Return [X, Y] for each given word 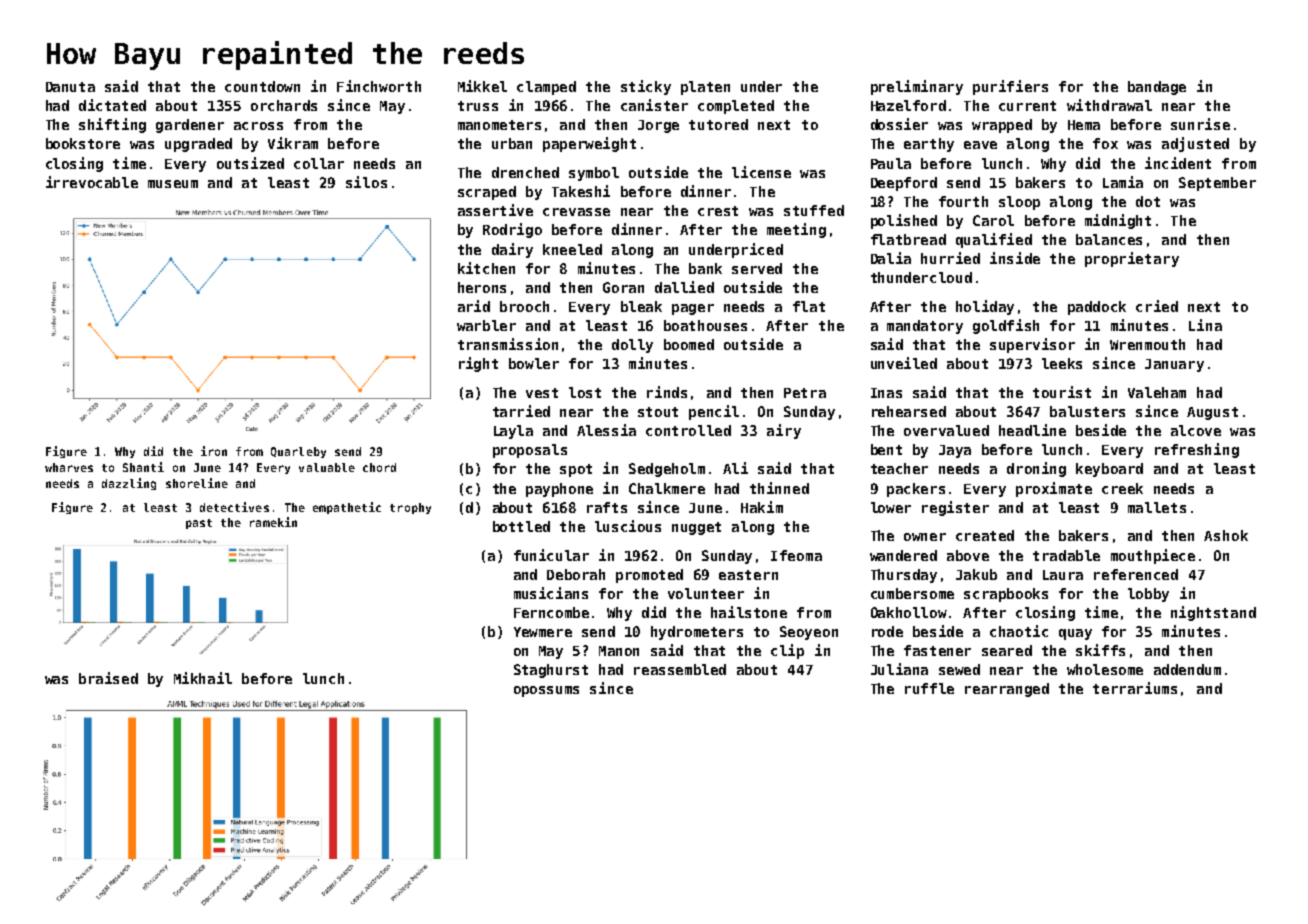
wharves [69, 467]
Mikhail [203, 678]
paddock [1097, 308]
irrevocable [92, 182]
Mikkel [482, 86]
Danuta [70, 87]
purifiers [1010, 87]
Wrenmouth [1147, 344]
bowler [534, 363]
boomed [689, 344]
